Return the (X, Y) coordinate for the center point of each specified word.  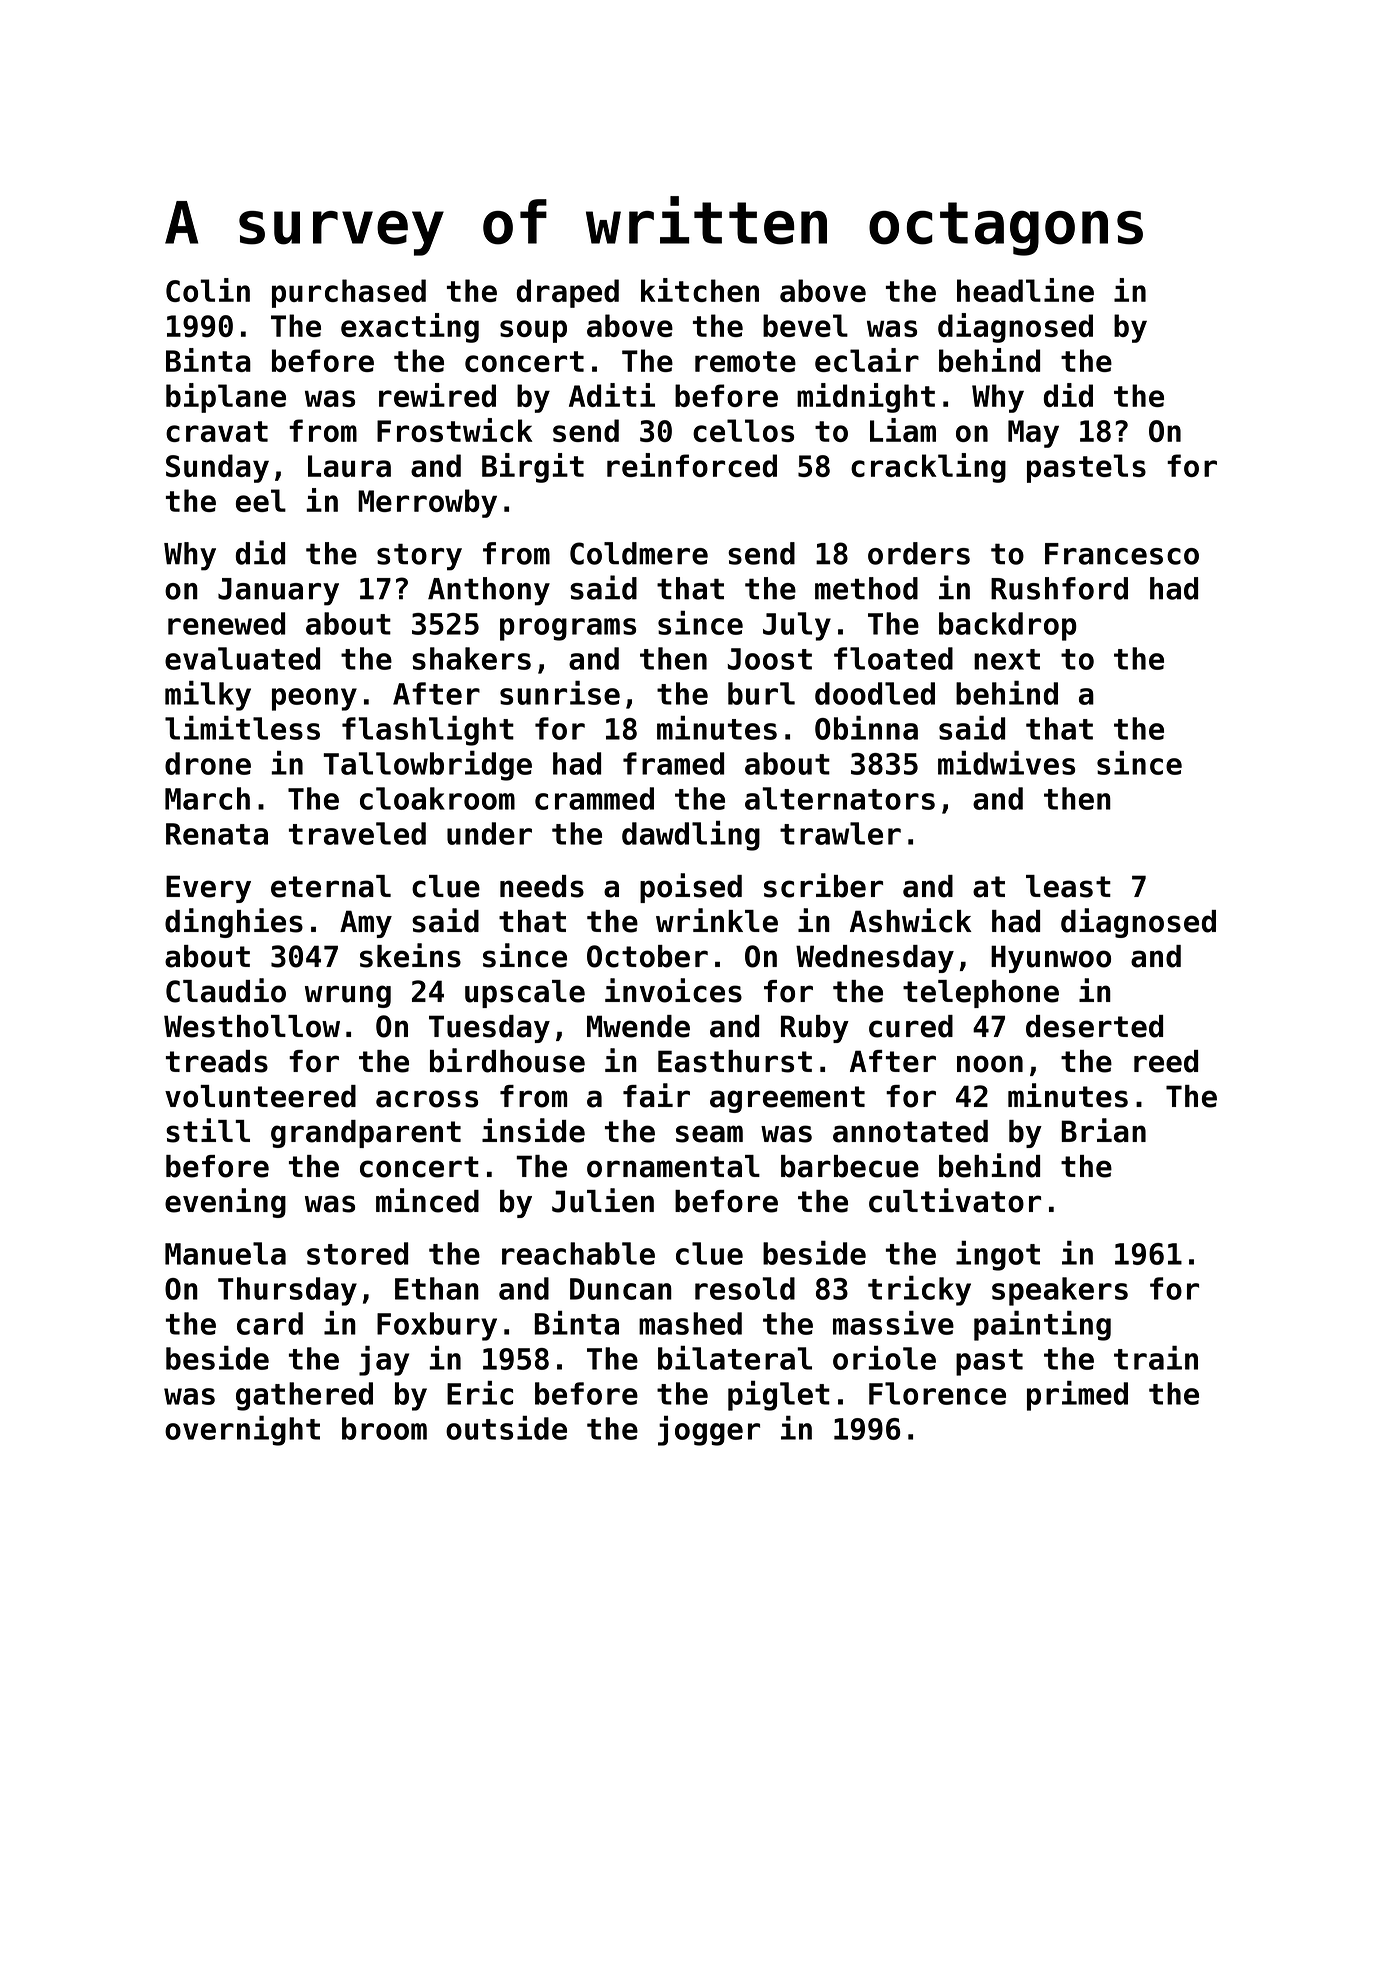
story (419, 557)
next (1007, 659)
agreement (787, 1099)
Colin (208, 290)
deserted (1094, 1026)
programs (568, 629)
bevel (805, 325)
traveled (357, 833)
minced (427, 1200)
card (270, 1323)
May (1033, 434)
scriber (823, 885)
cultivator (955, 1200)
